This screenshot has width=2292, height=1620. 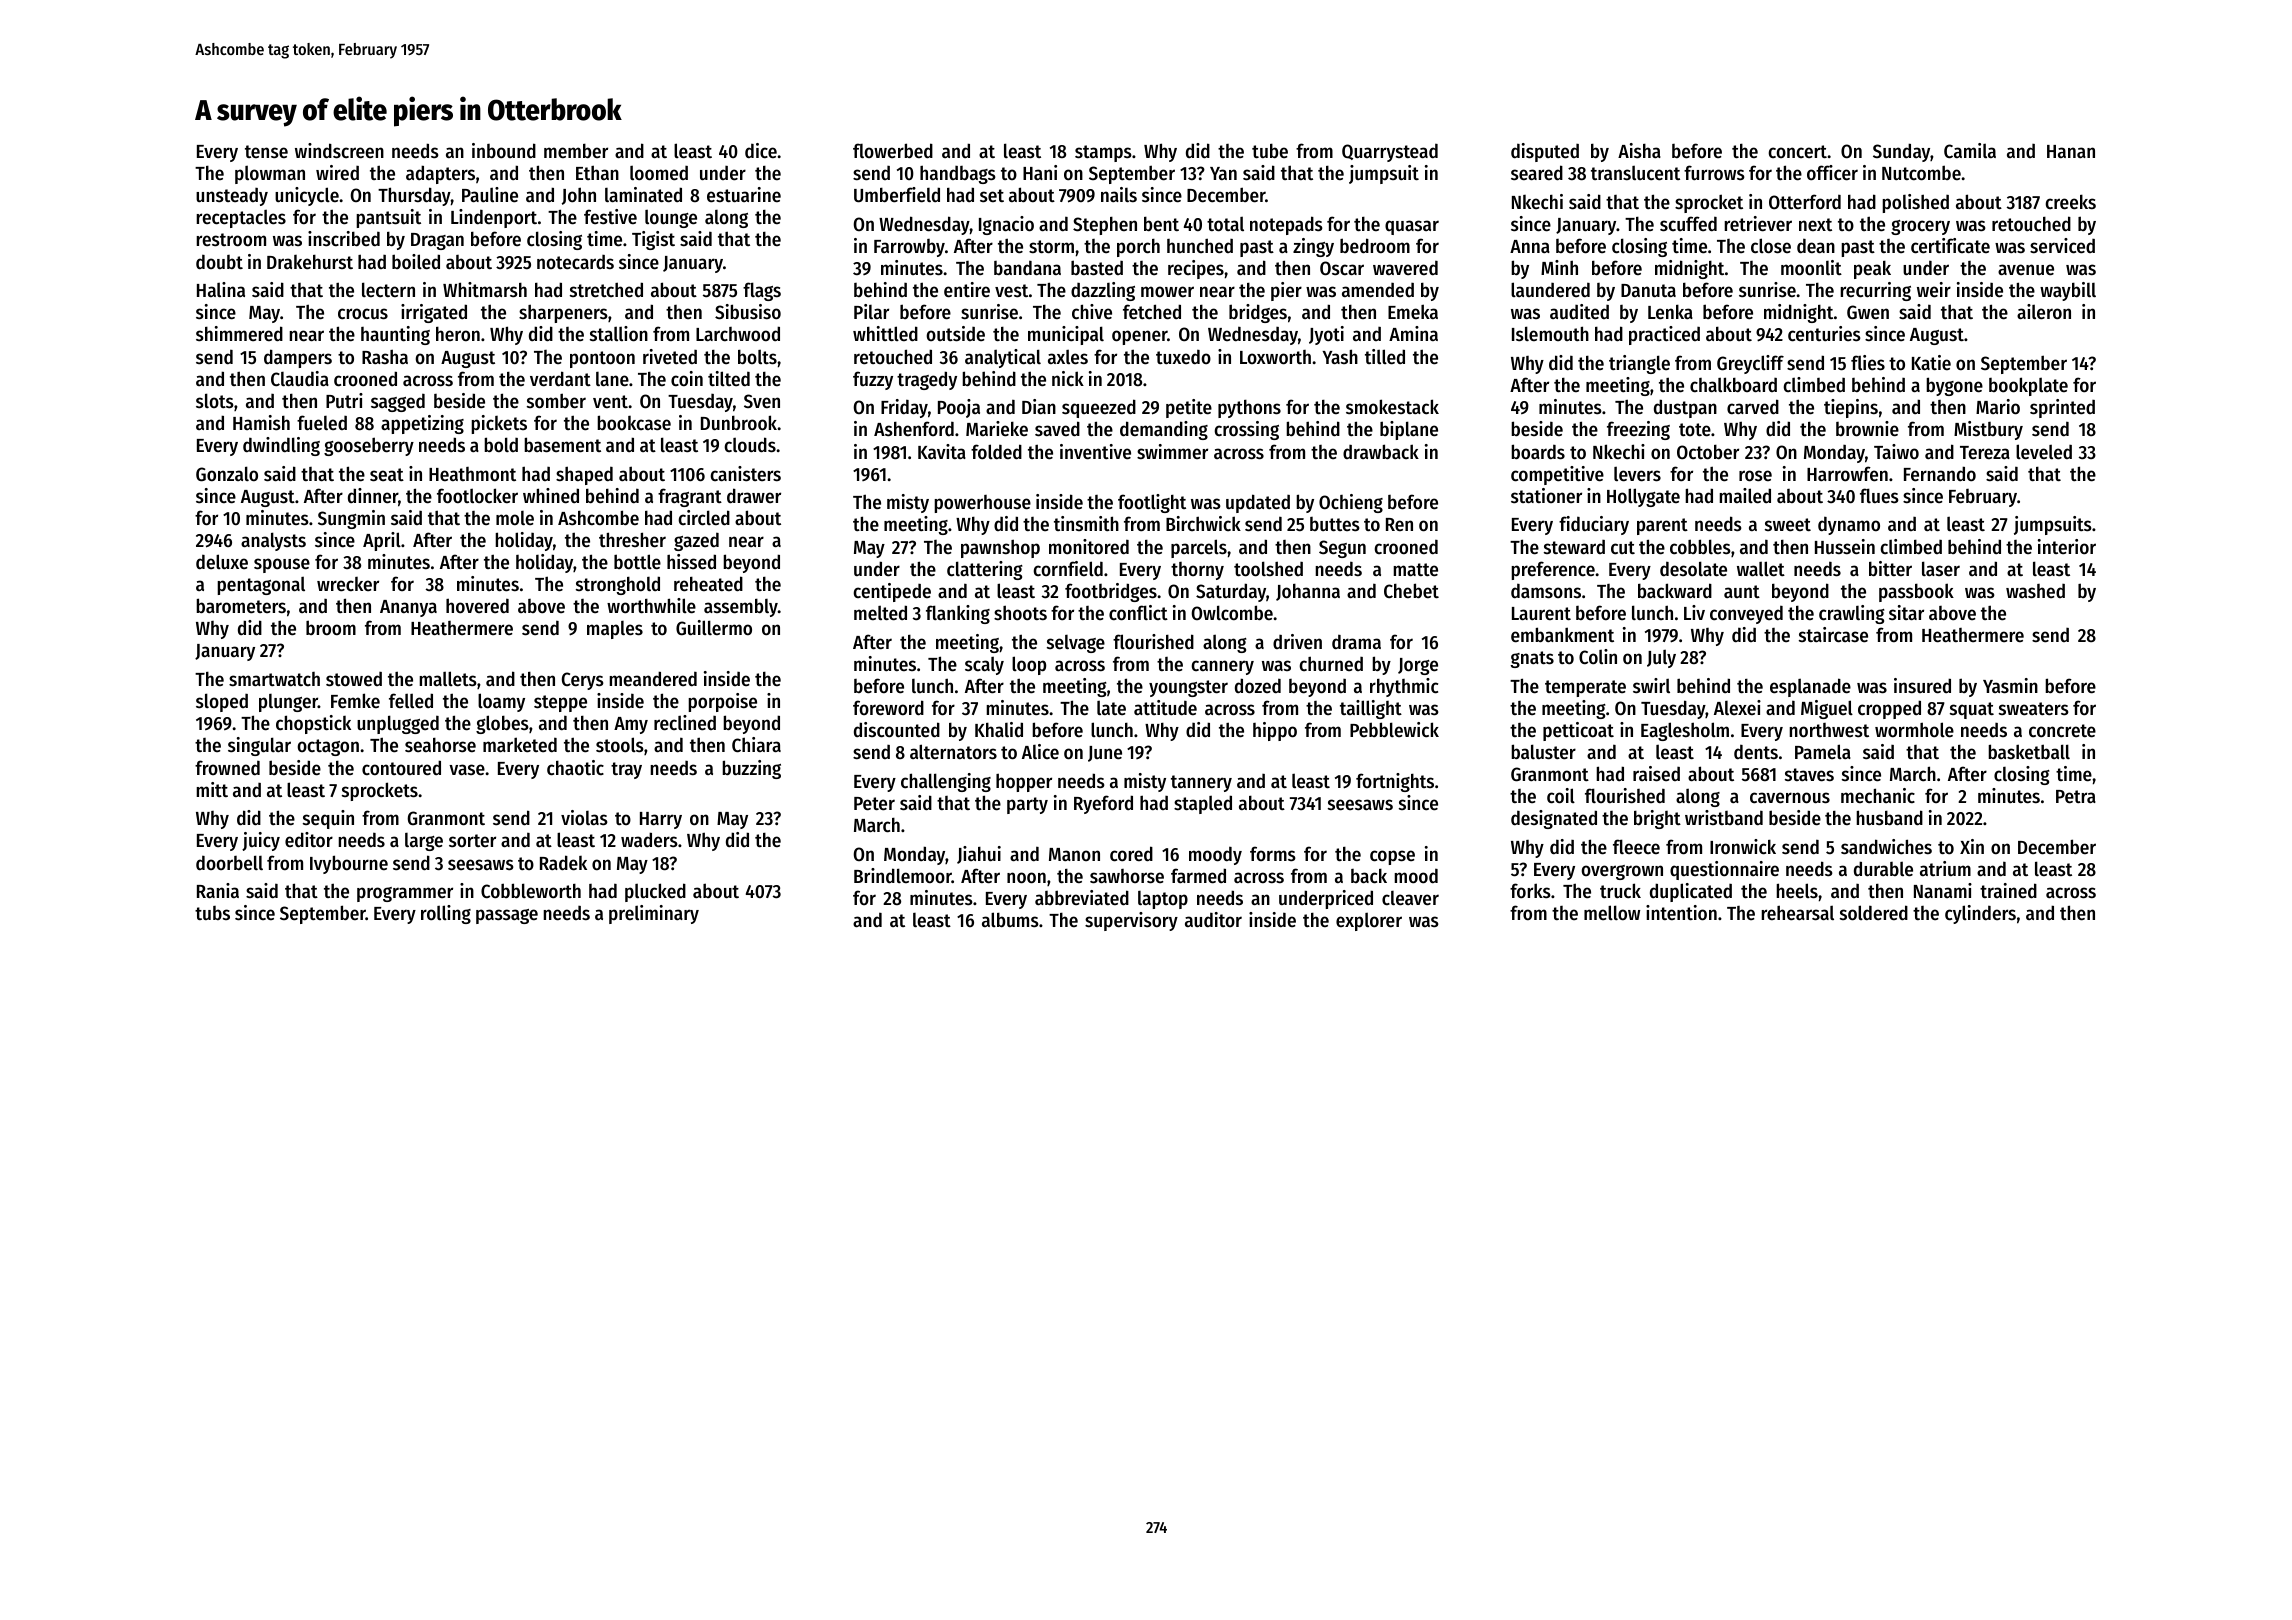 What do you see at coordinates (1074, 854) in the screenshot?
I see `Manon` at bounding box center [1074, 854].
